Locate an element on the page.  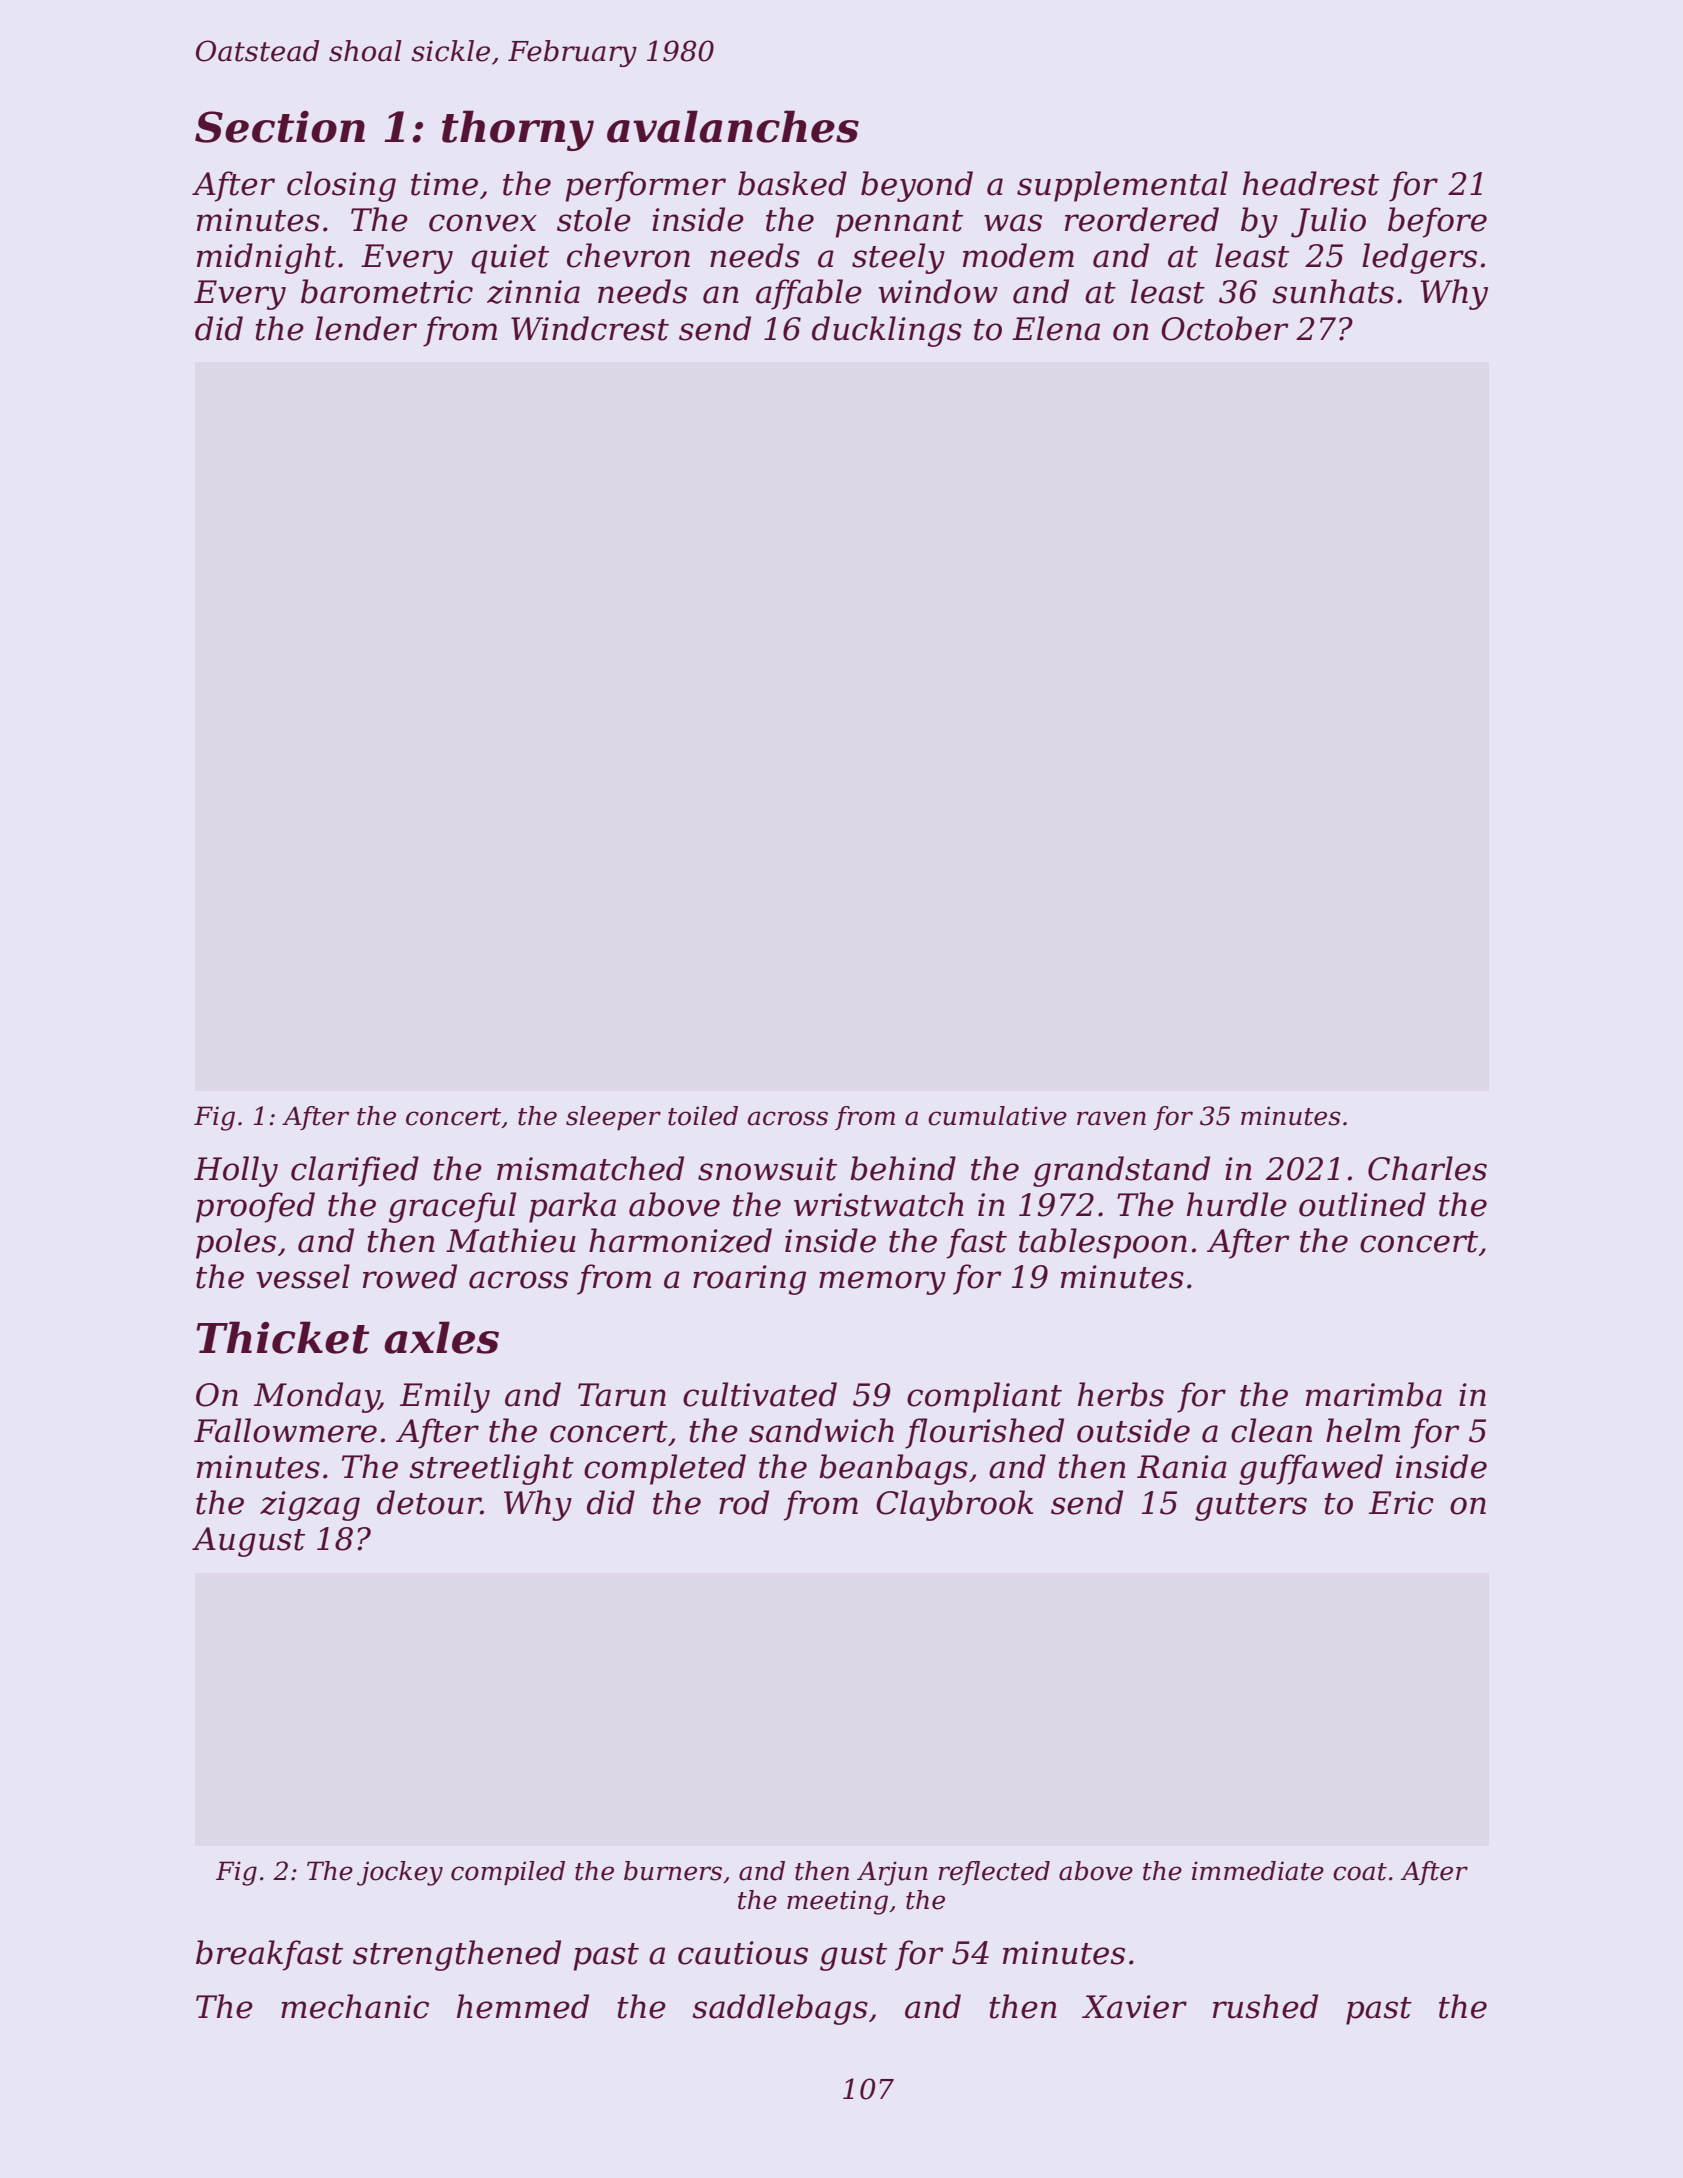
saddlebags is located at coordinates (780, 2009).
